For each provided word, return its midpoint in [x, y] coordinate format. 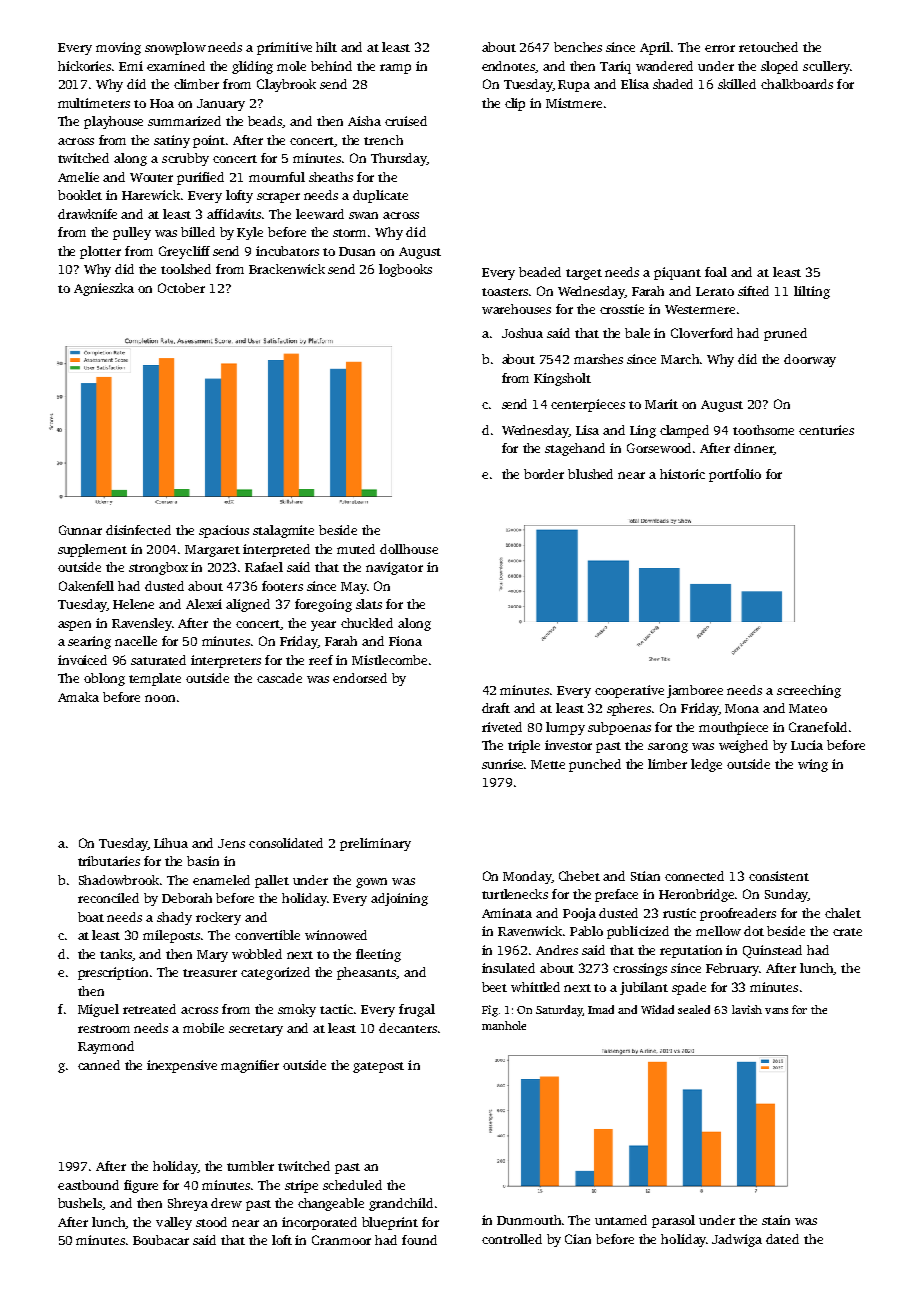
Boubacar [161, 1240]
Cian [578, 1239]
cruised [406, 121]
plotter [100, 252]
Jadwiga [737, 1240]
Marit [661, 404]
